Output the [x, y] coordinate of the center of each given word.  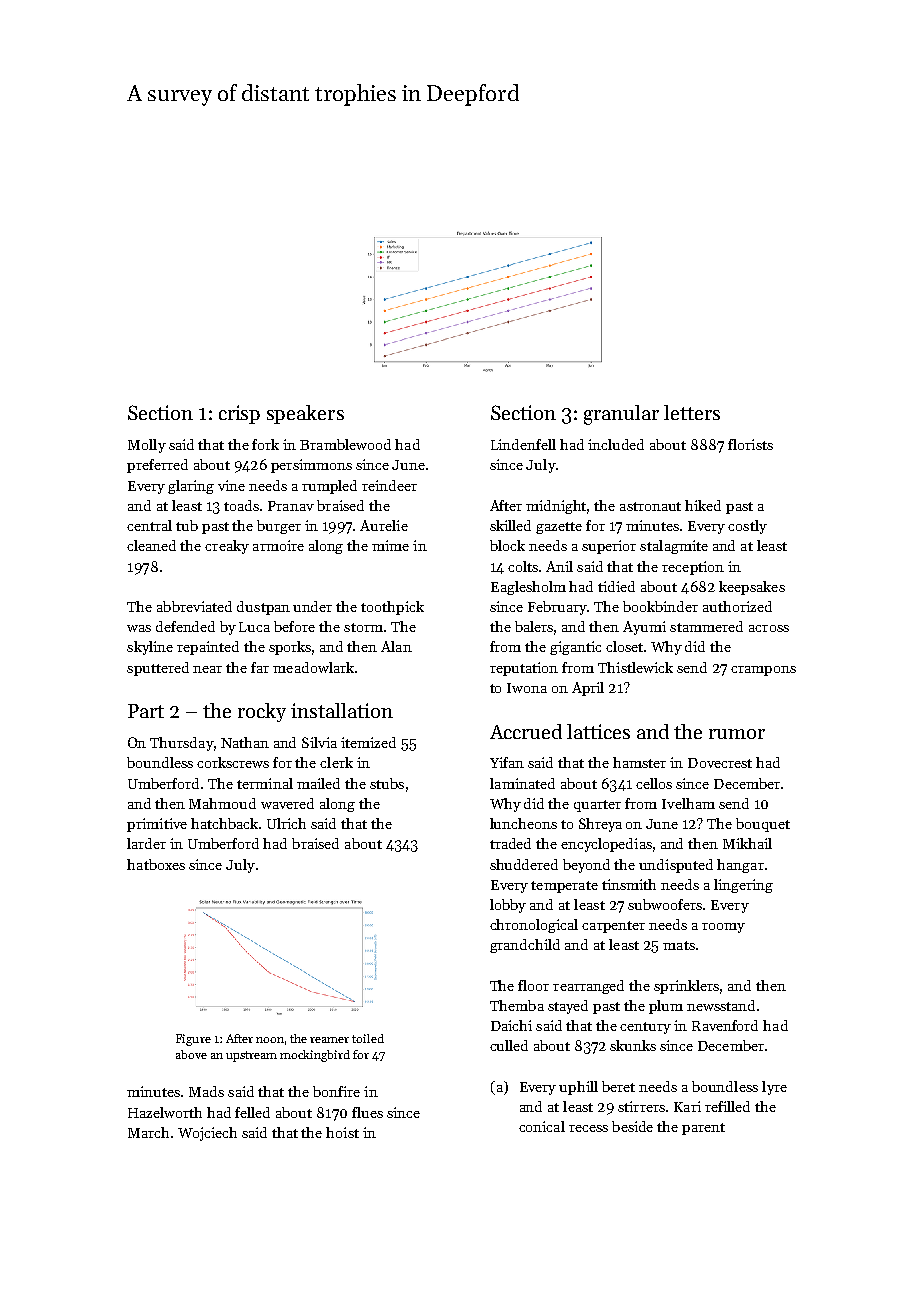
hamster [639, 762]
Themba [517, 1005]
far [260, 667]
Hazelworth [165, 1112]
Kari [687, 1106]
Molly [147, 446]
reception [693, 568]
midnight [557, 507]
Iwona [527, 688]
